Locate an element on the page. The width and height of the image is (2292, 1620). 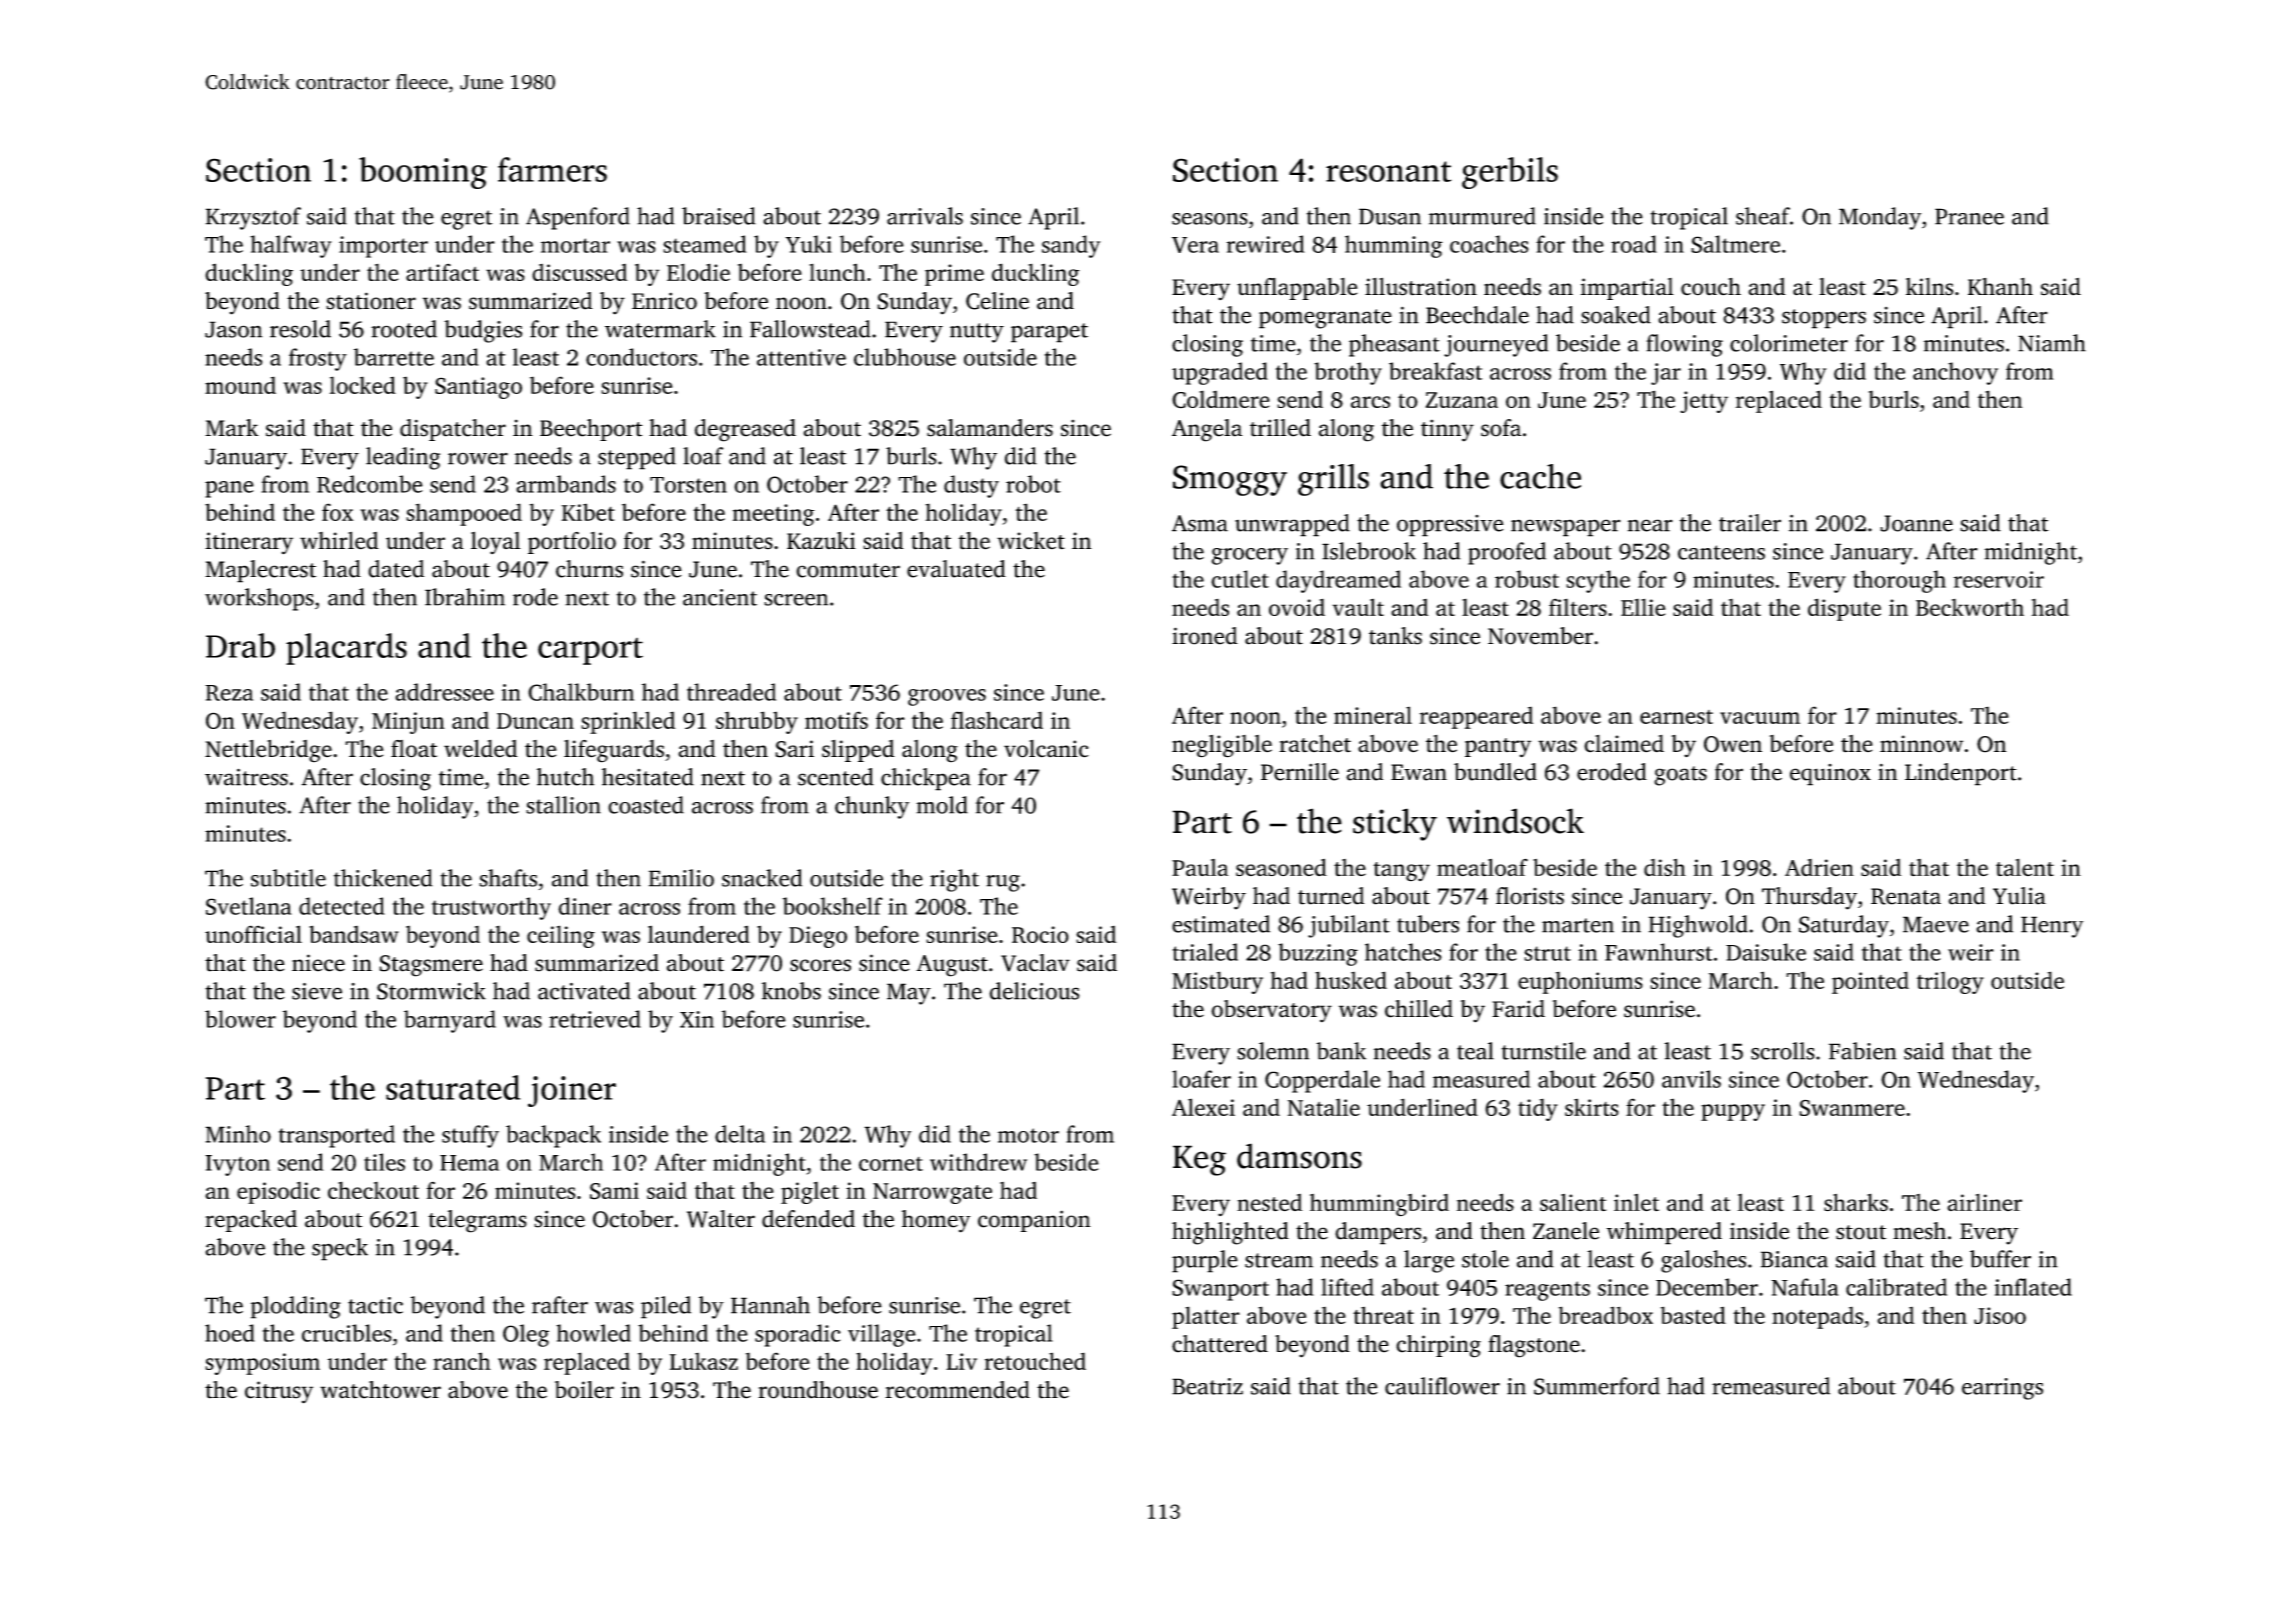
seasons is located at coordinates (1210, 219).
